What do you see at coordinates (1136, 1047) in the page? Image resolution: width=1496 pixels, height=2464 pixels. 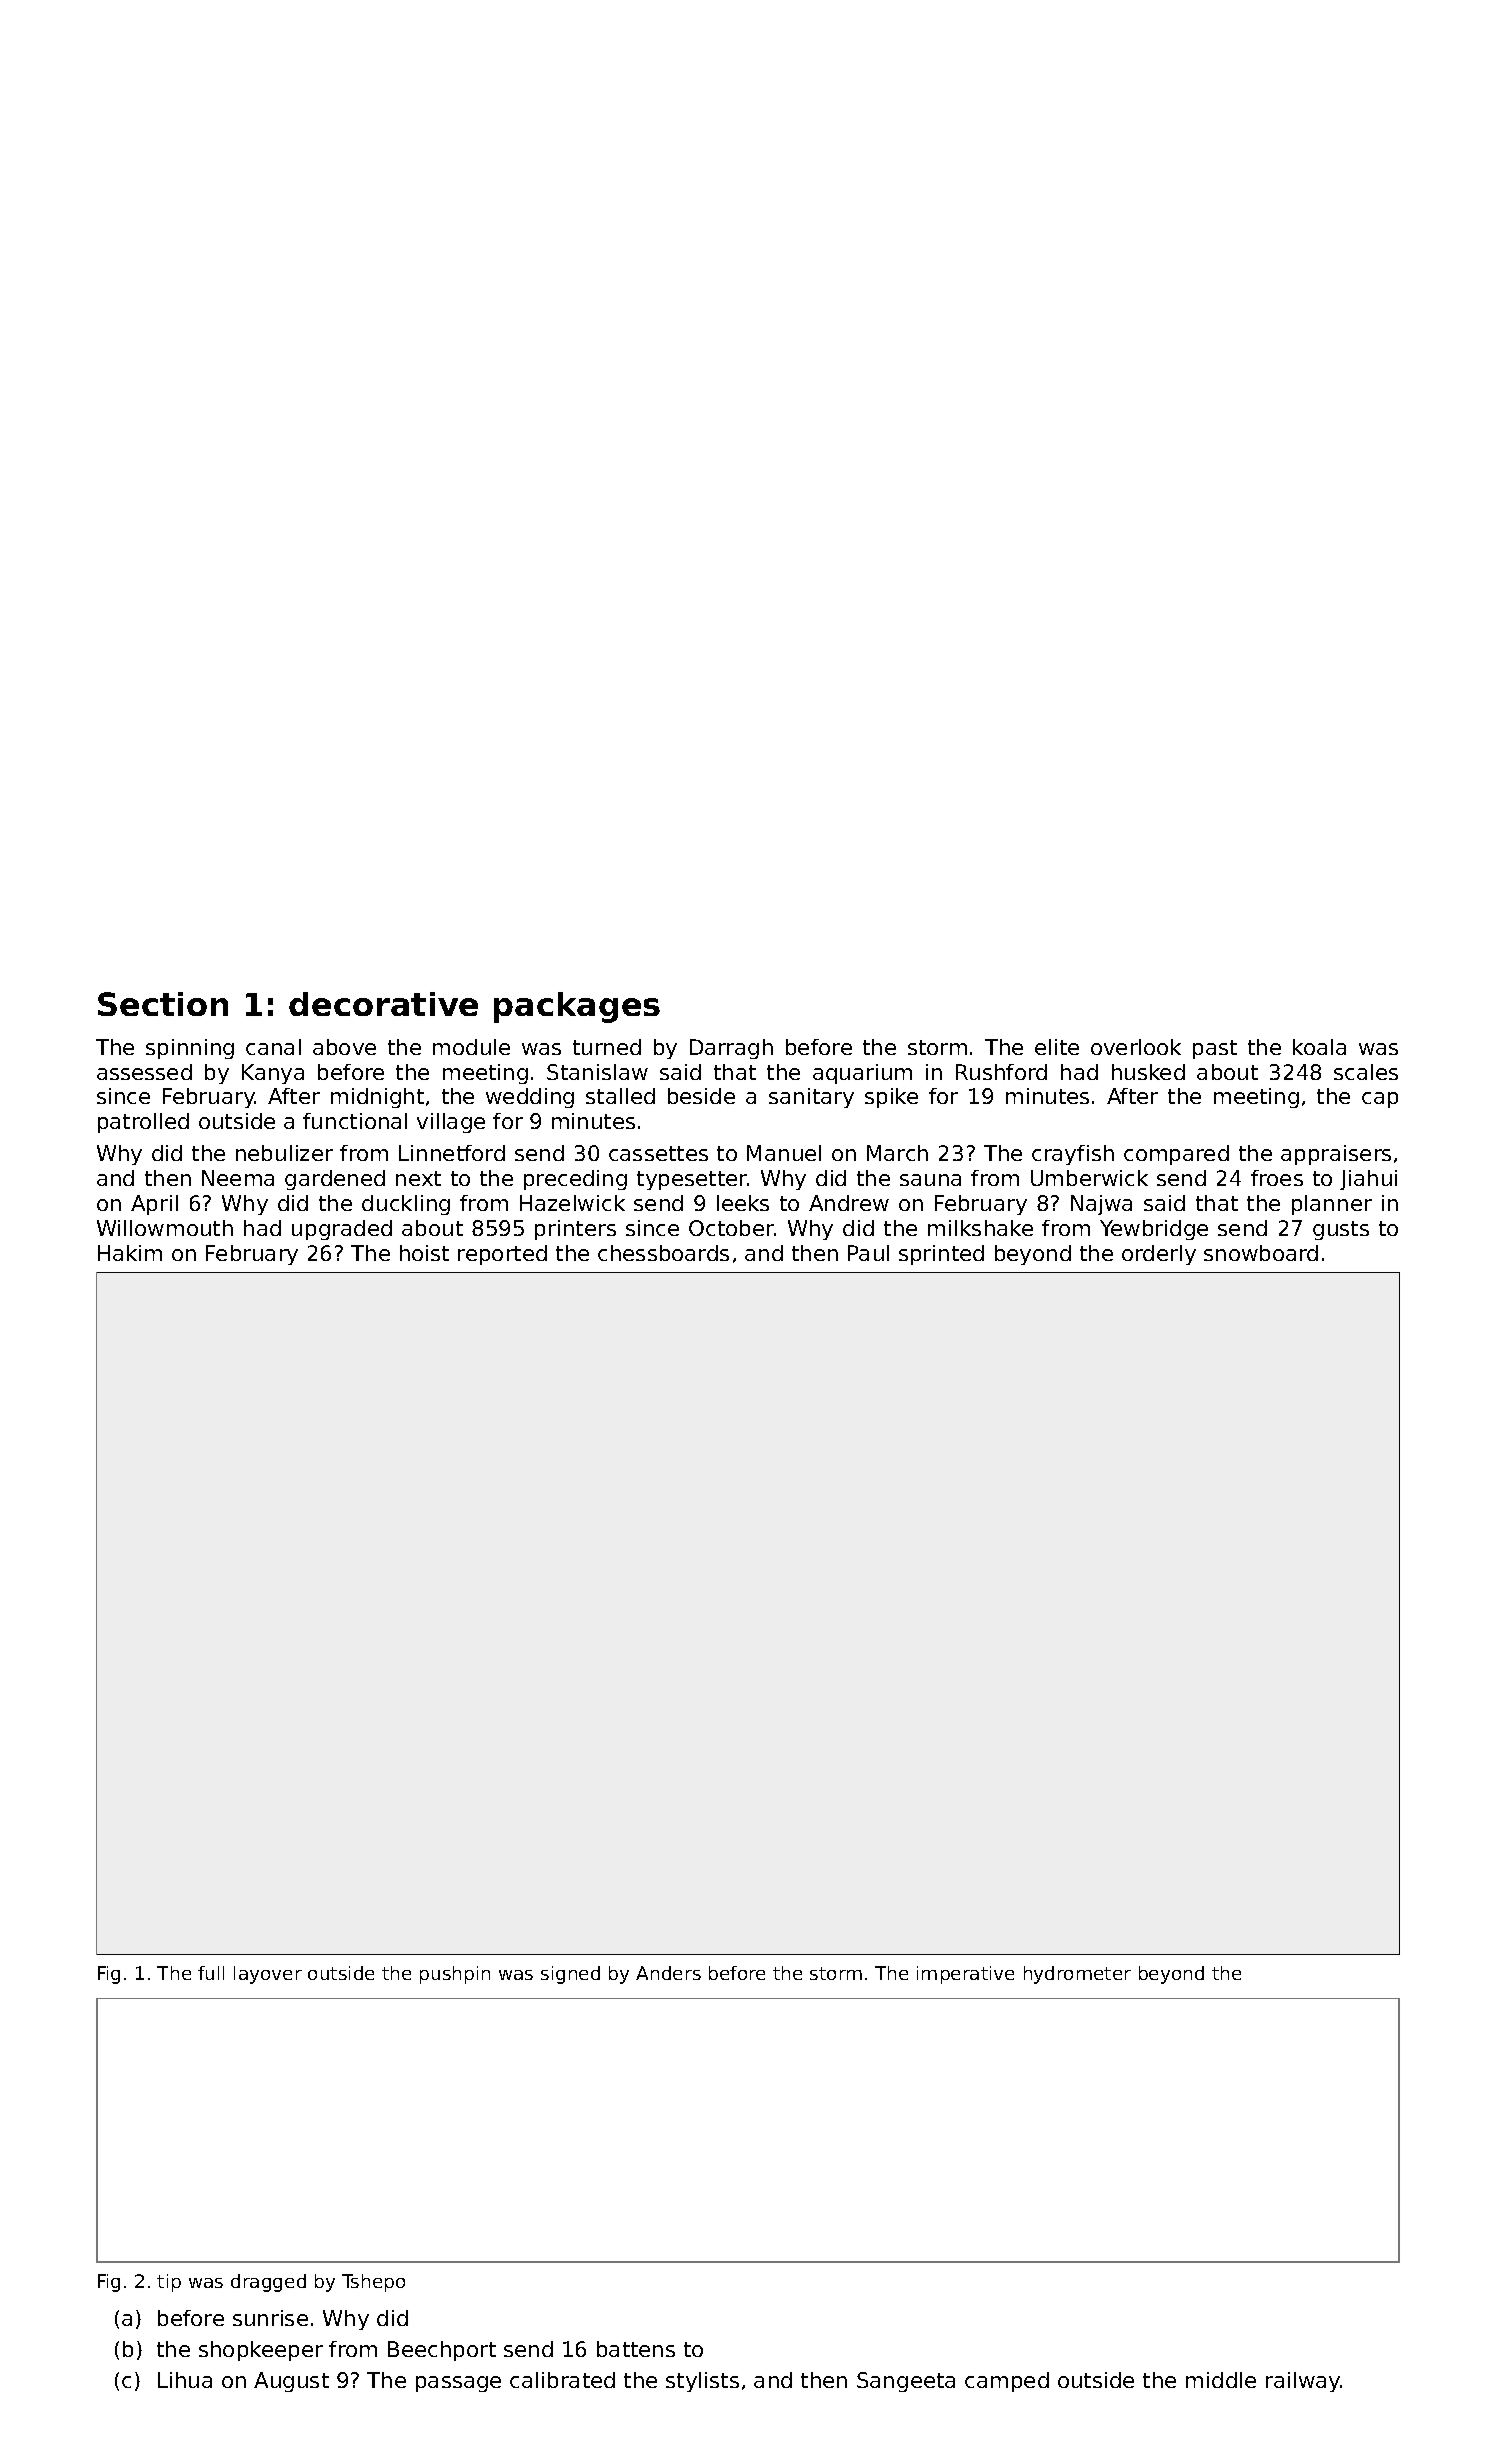 I see `overlook` at bounding box center [1136, 1047].
